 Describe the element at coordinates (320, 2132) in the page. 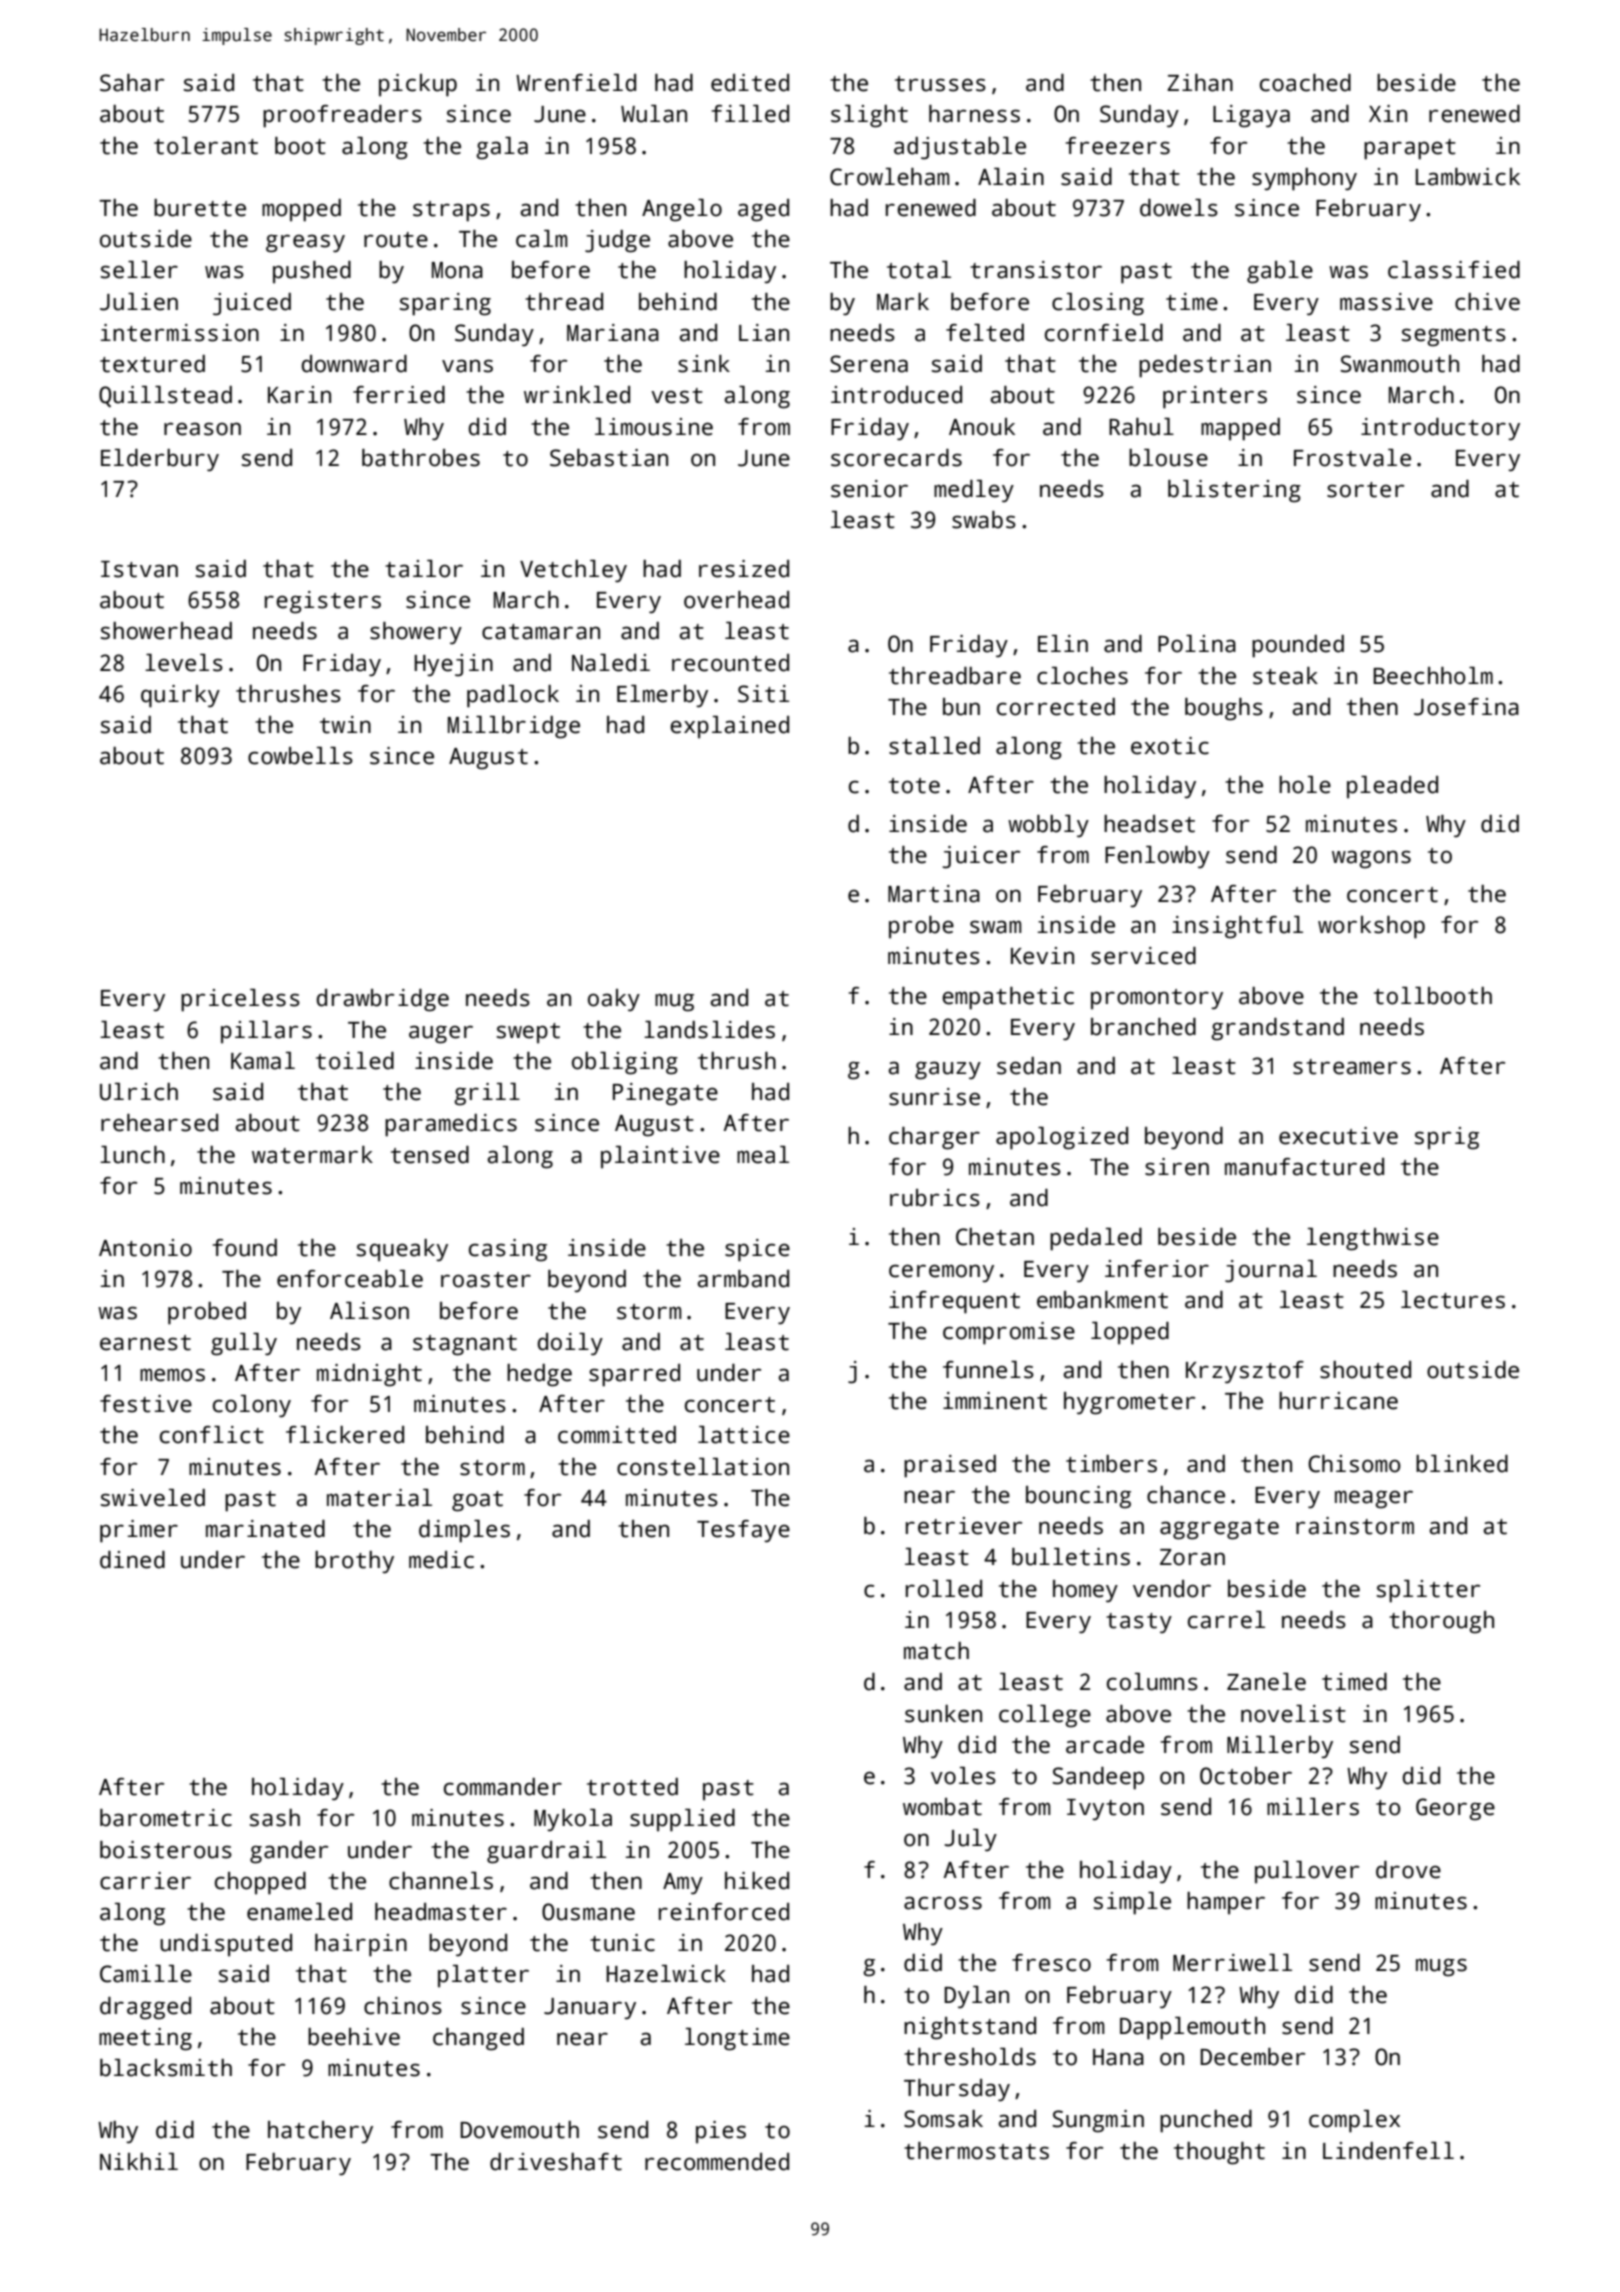

I see `hatchery` at that location.
